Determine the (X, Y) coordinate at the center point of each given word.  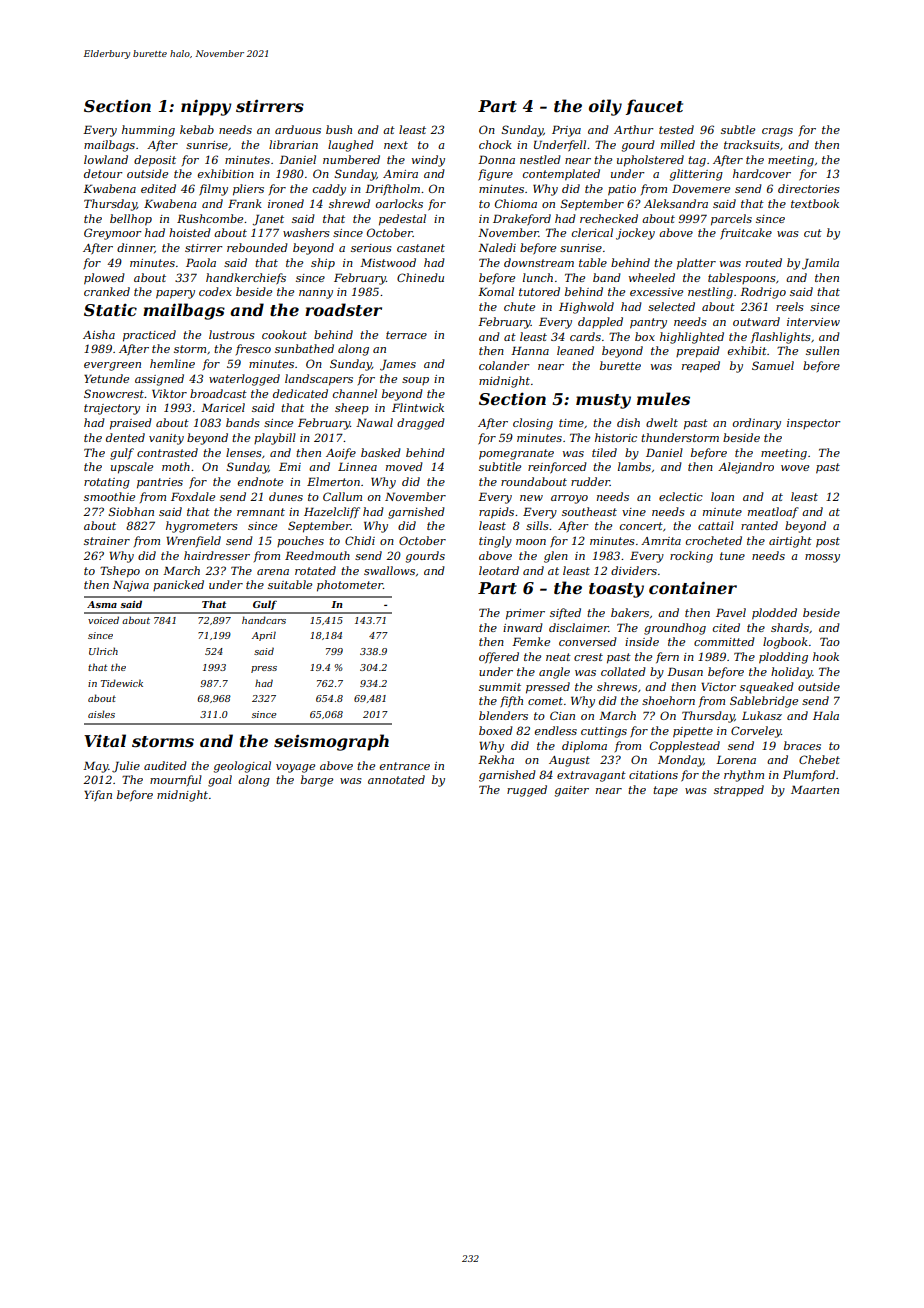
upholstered (650, 161)
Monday (681, 761)
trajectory (112, 409)
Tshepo (120, 572)
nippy (206, 107)
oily (605, 107)
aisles (101, 714)
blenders (503, 715)
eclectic (681, 496)
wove (795, 468)
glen (556, 557)
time (571, 423)
